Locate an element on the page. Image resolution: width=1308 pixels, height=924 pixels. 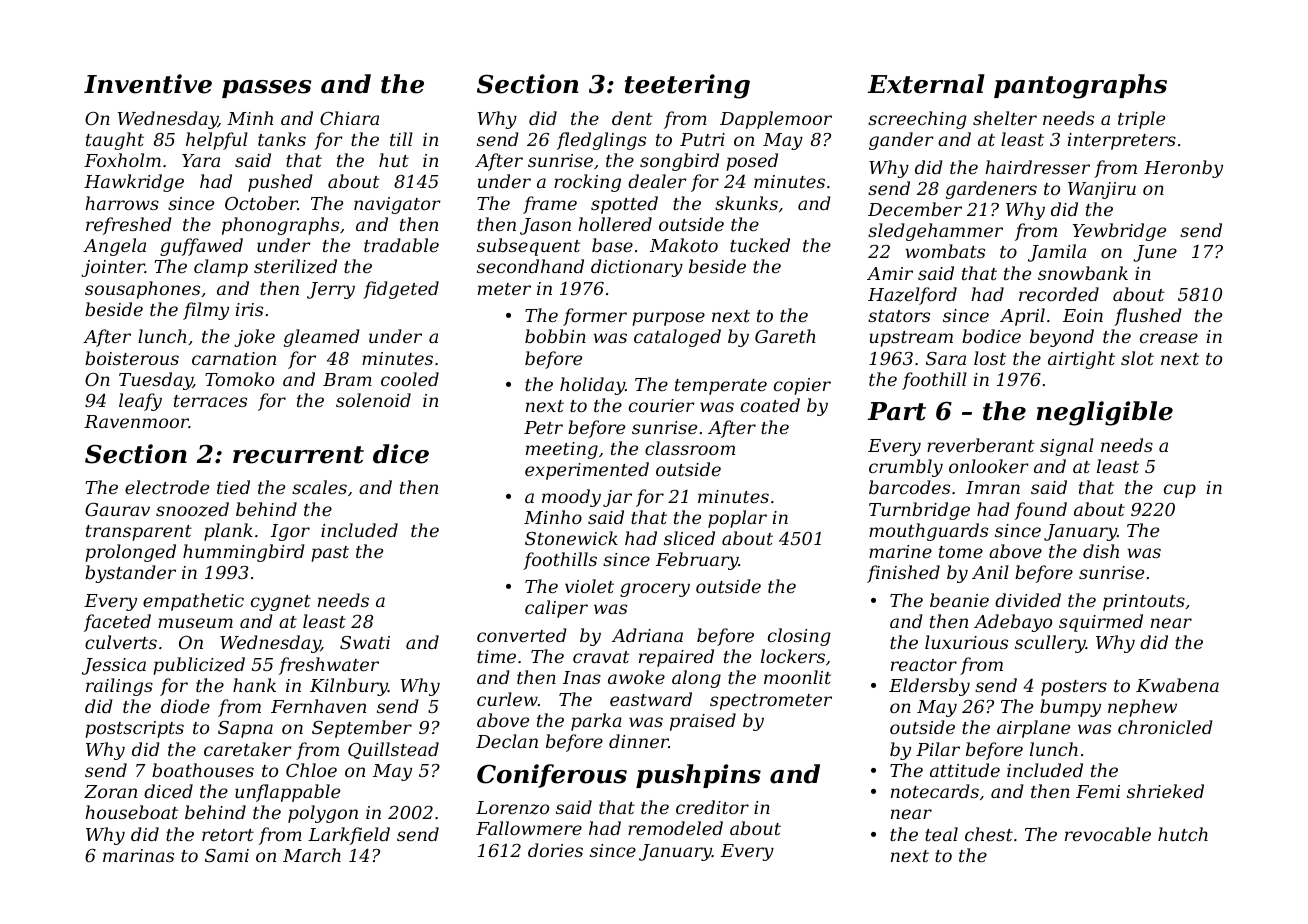
Eldersby is located at coordinates (929, 687).
